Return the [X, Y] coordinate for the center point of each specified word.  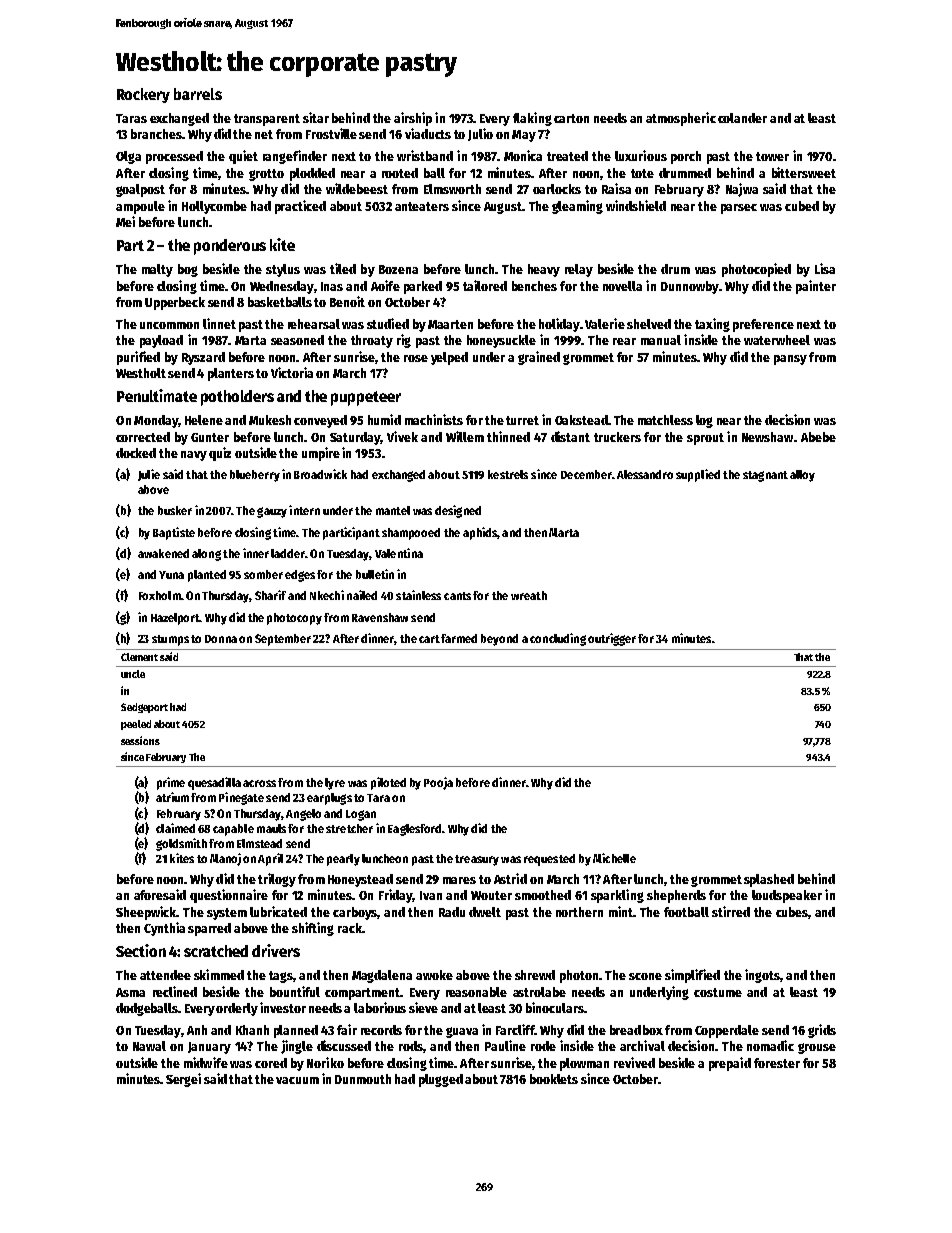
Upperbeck [175, 303]
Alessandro [645, 474]
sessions [140, 740]
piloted [388, 783]
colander [742, 118]
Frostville [331, 133]
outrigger [612, 639]
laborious [380, 1007]
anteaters [422, 206]
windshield [636, 205]
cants [457, 596]
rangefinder [295, 157]
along [206, 555]
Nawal [149, 1046]
